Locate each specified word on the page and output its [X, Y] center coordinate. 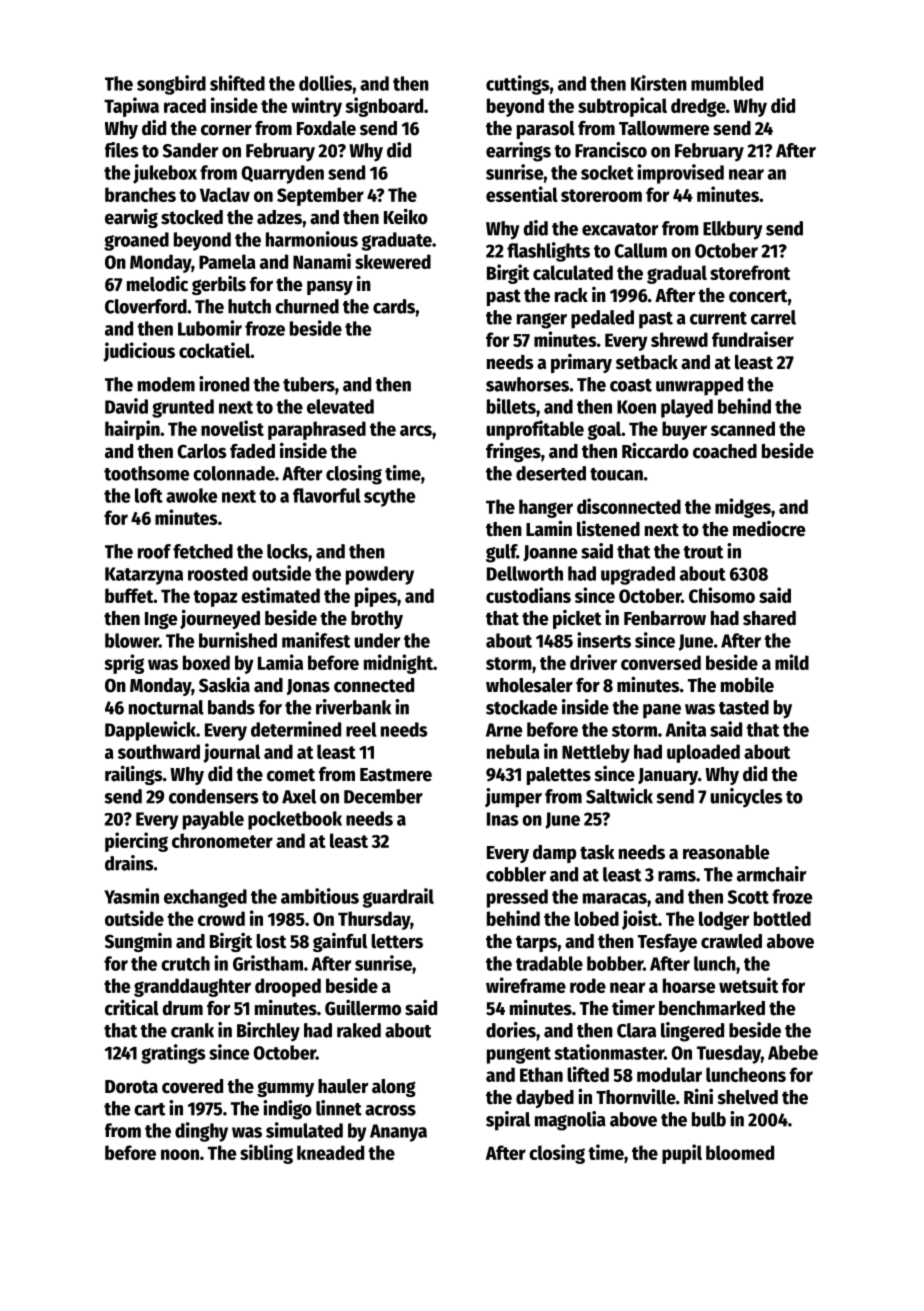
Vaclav [225, 194]
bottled [782, 918]
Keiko [406, 216]
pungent [519, 1055]
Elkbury [733, 230]
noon [180, 1154]
